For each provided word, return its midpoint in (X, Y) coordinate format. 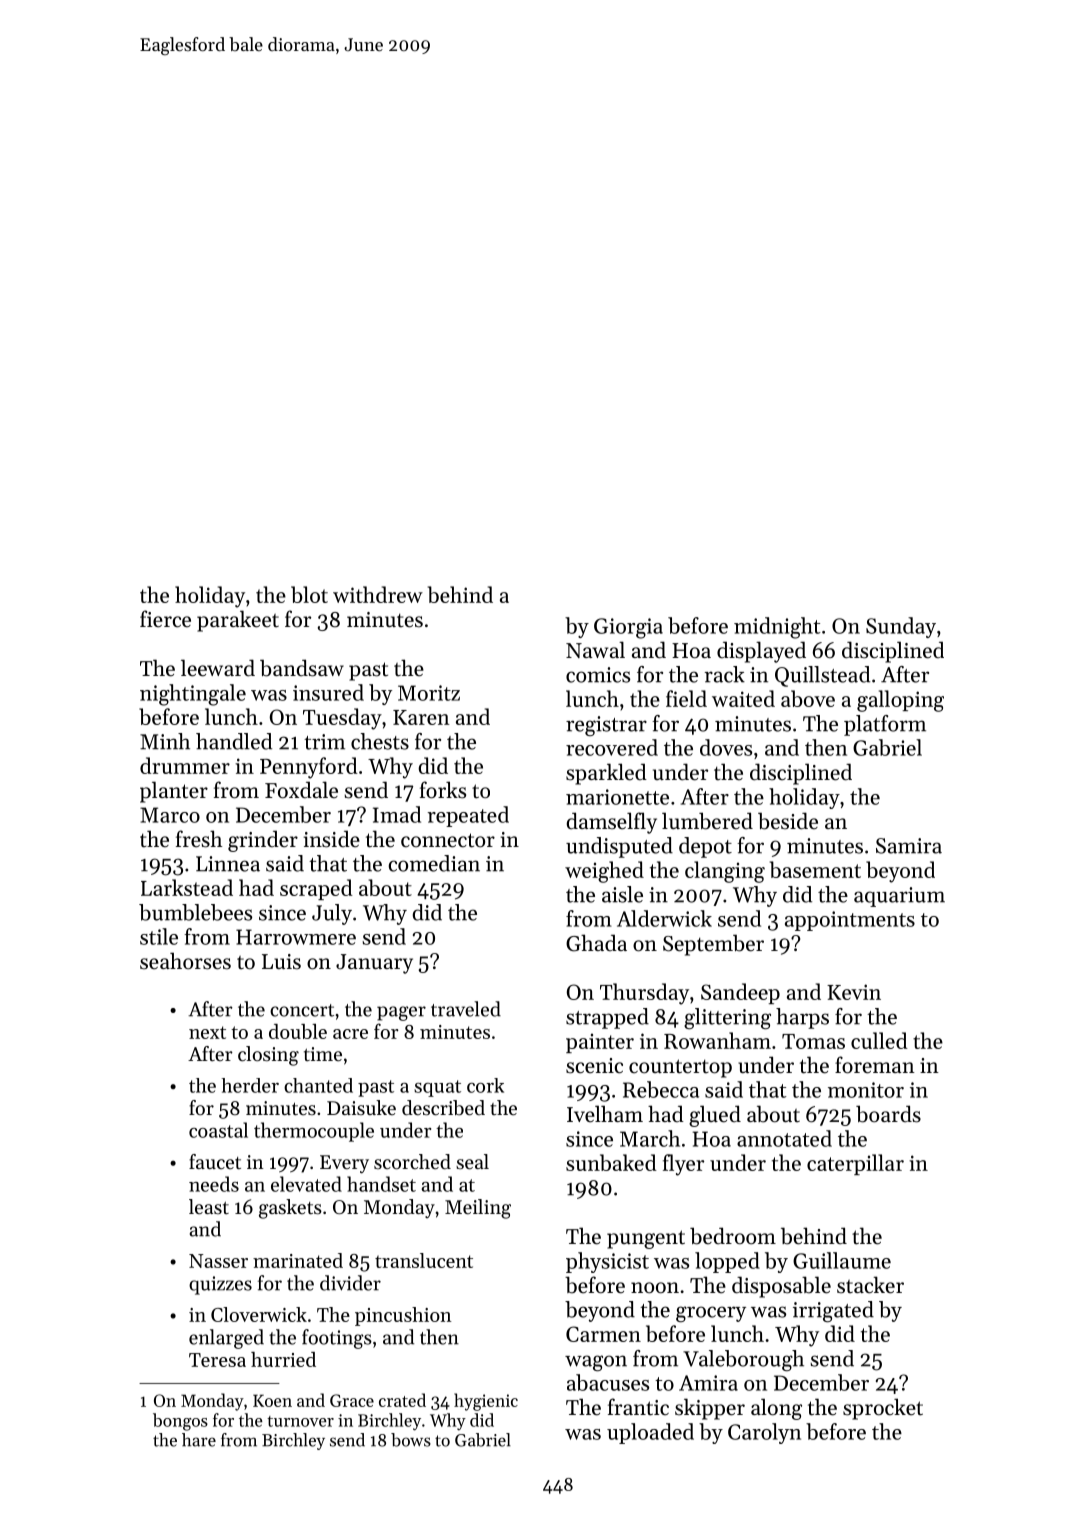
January (374, 964)
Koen (272, 1400)
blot (309, 594)
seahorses (185, 961)
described (443, 1108)
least (209, 1207)
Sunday (901, 627)
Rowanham (717, 1040)
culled (879, 1040)
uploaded (650, 1433)
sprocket (883, 1409)
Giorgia (628, 628)
